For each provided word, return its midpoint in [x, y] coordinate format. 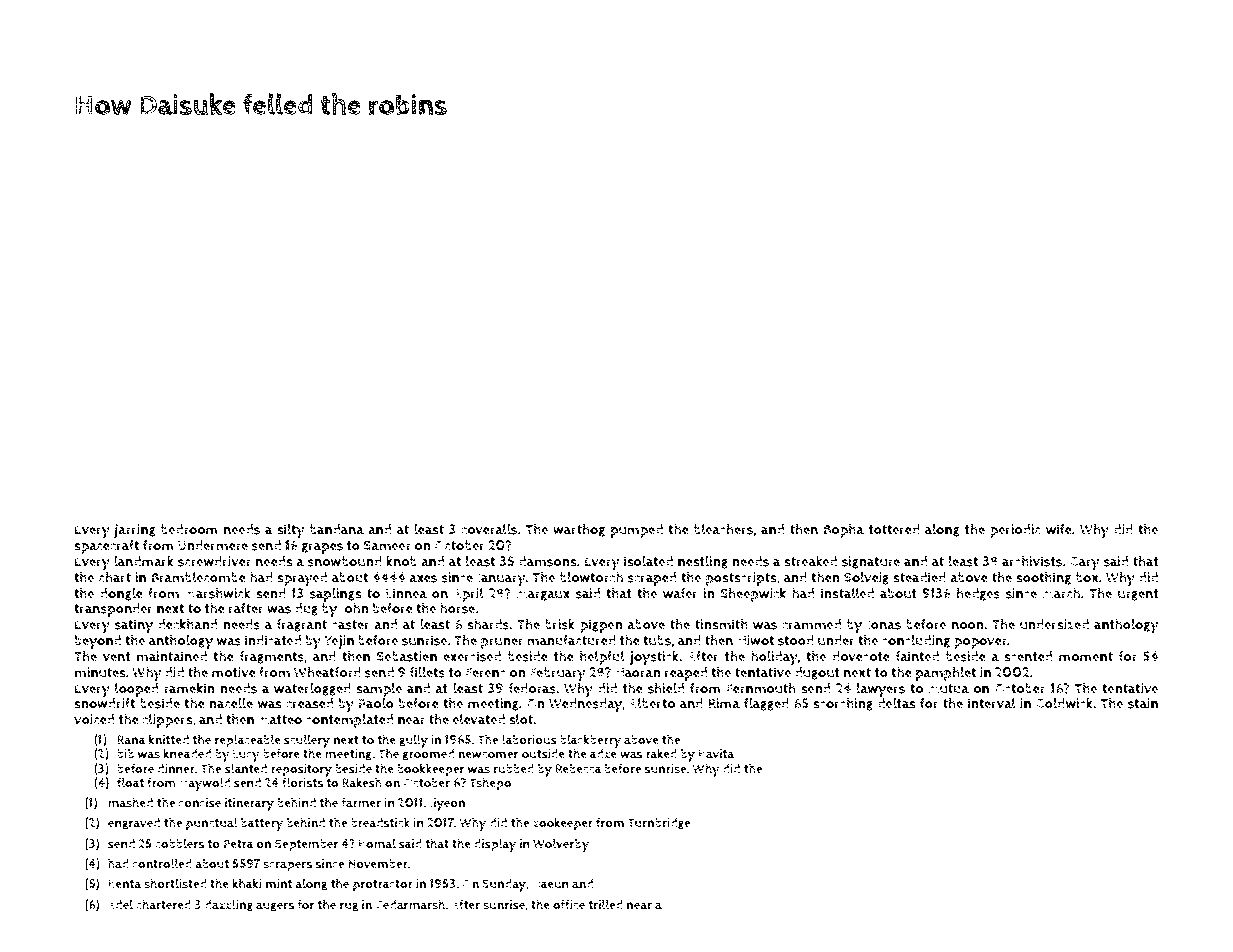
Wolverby [561, 845]
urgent [1138, 595]
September [307, 845]
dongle [121, 594]
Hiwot [755, 640]
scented [1028, 656]
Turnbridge [659, 824]
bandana [337, 529]
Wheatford [327, 672]
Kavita [716, 754]
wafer [680, 593]
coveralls [489, 529]
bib [125, 754]
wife [1059, 529]
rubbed [513, 769]
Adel [120, 904]
